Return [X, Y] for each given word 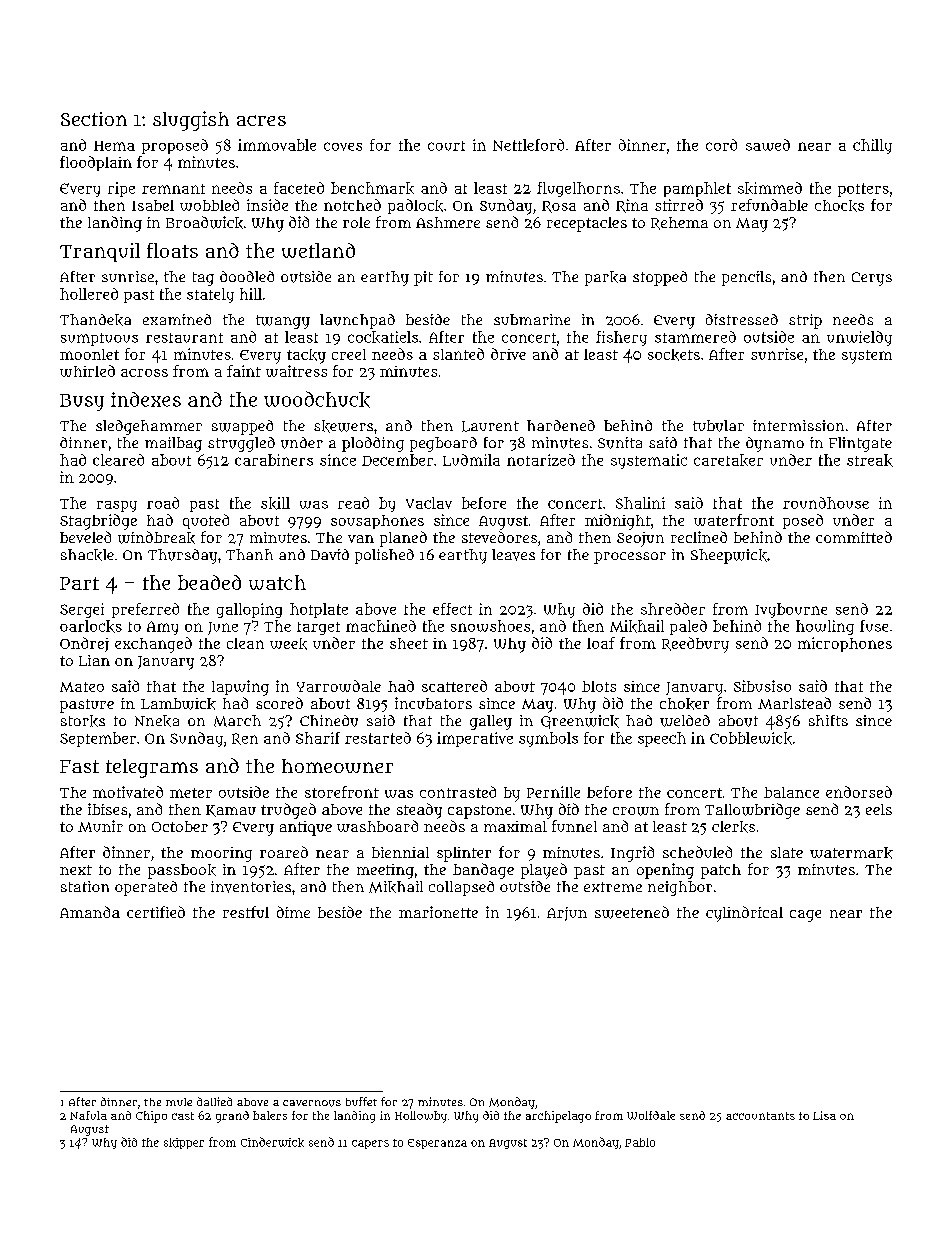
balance [791, 792]
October [180, 826]
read [353, 503]
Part [79, 583]
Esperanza [437, 1144]
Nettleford [528, 145]
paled [688, 627]
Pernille [553, 792]
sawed [768, 145]
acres [261, 120]
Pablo [640, 1142]
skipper [184, 1143]
